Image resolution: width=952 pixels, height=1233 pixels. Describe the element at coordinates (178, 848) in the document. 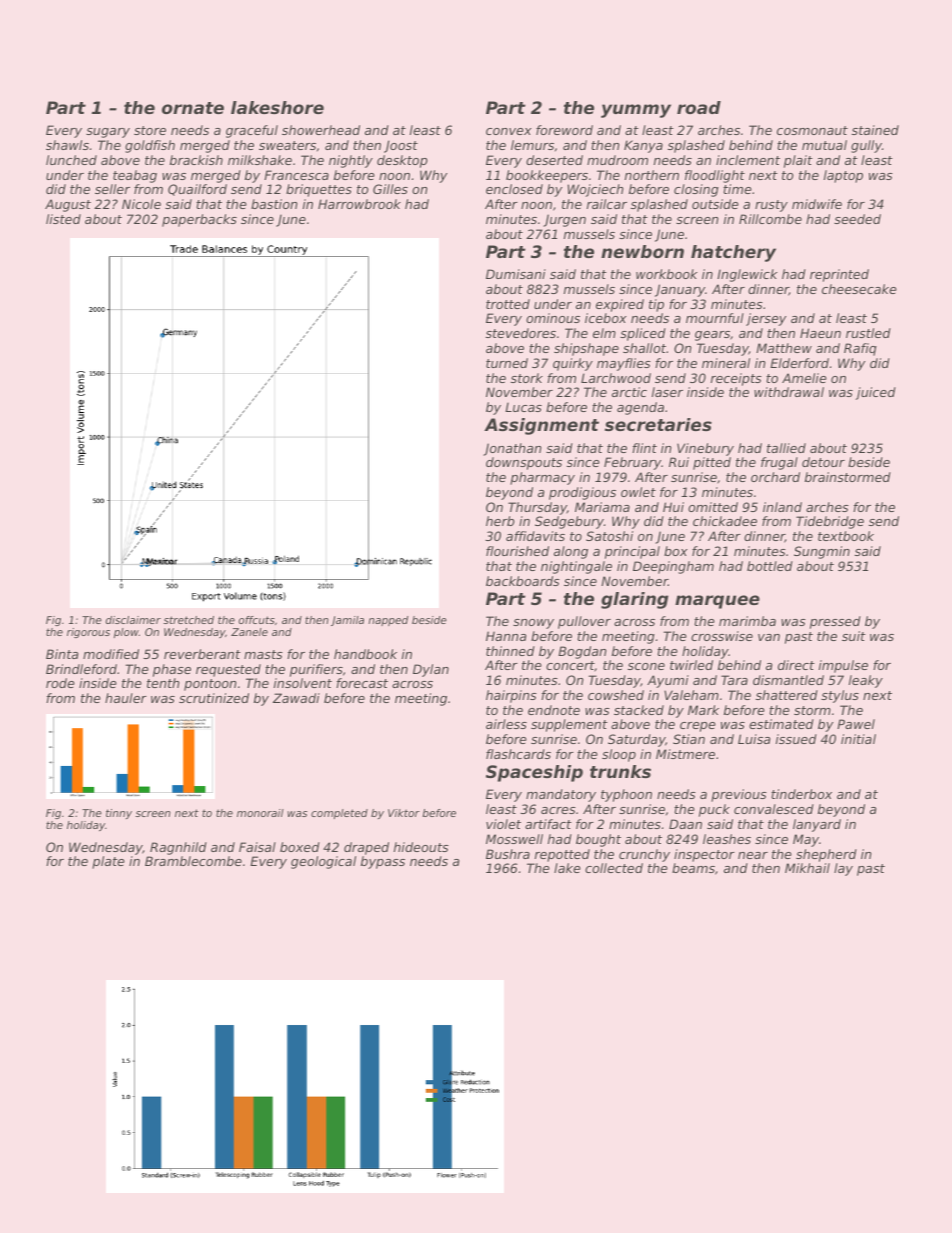

I see `Ragnhild` at that location.
